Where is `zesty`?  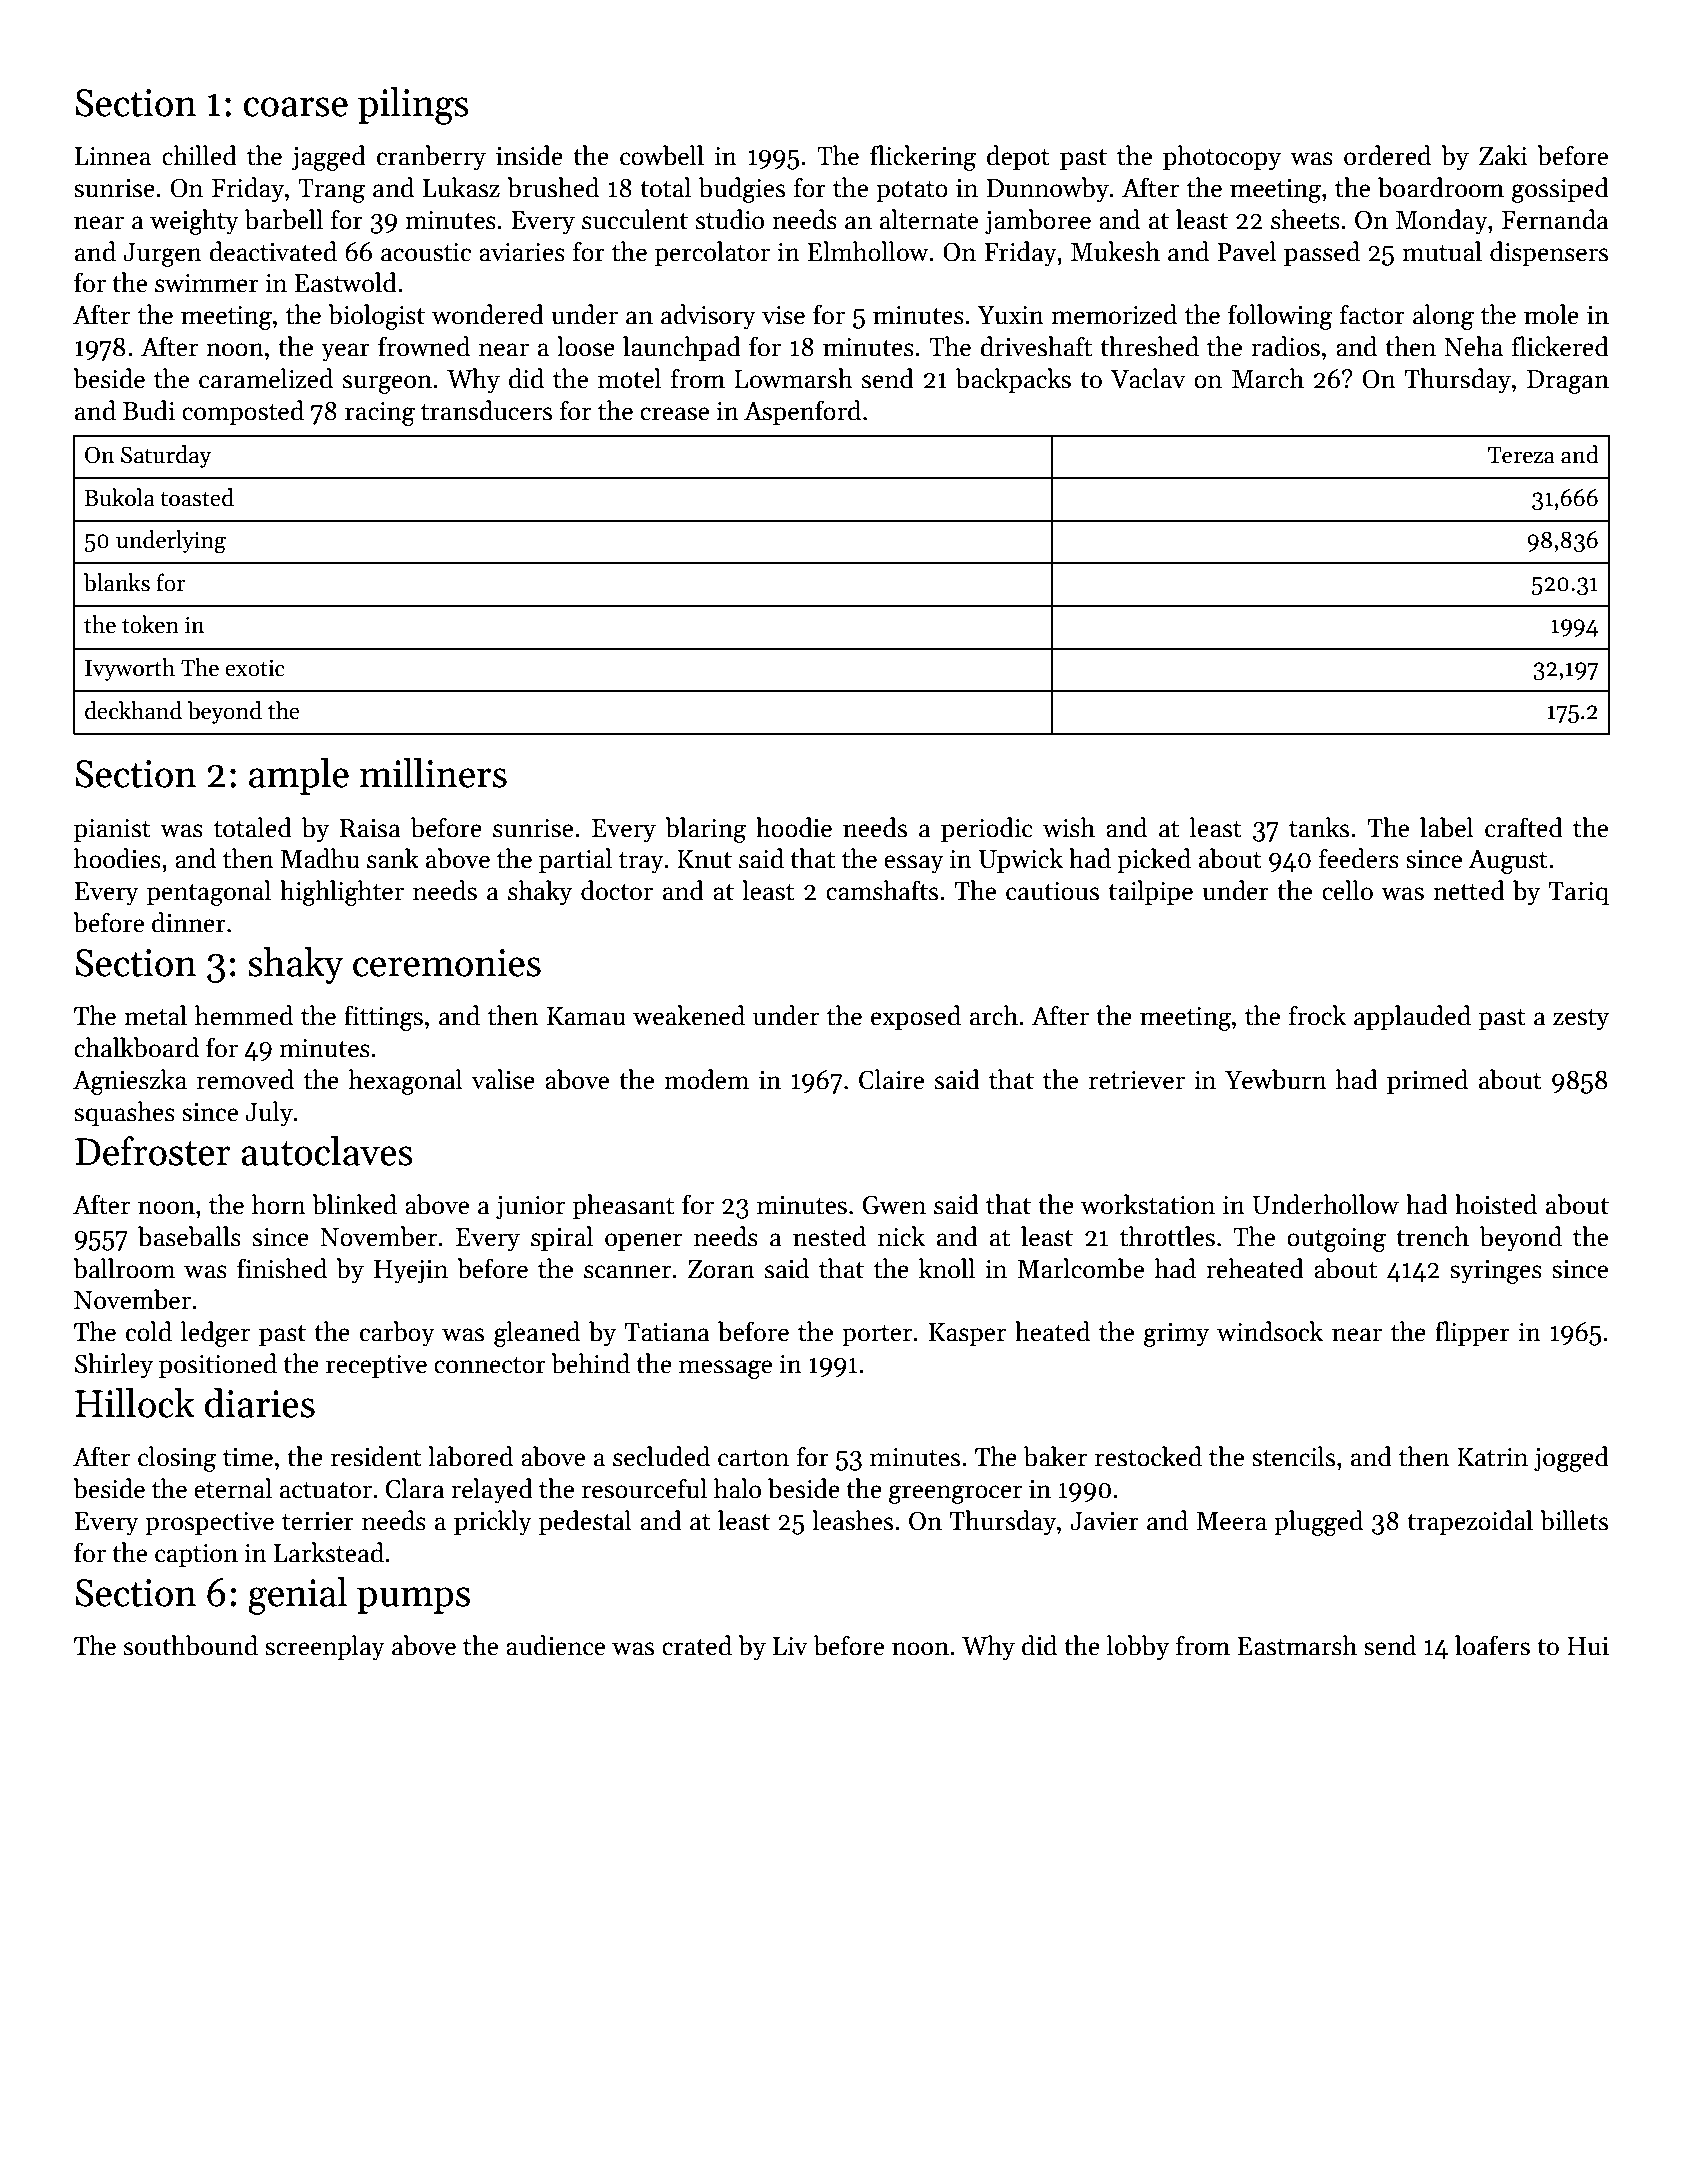 zesty is located at coordinates (1581, 1020).
